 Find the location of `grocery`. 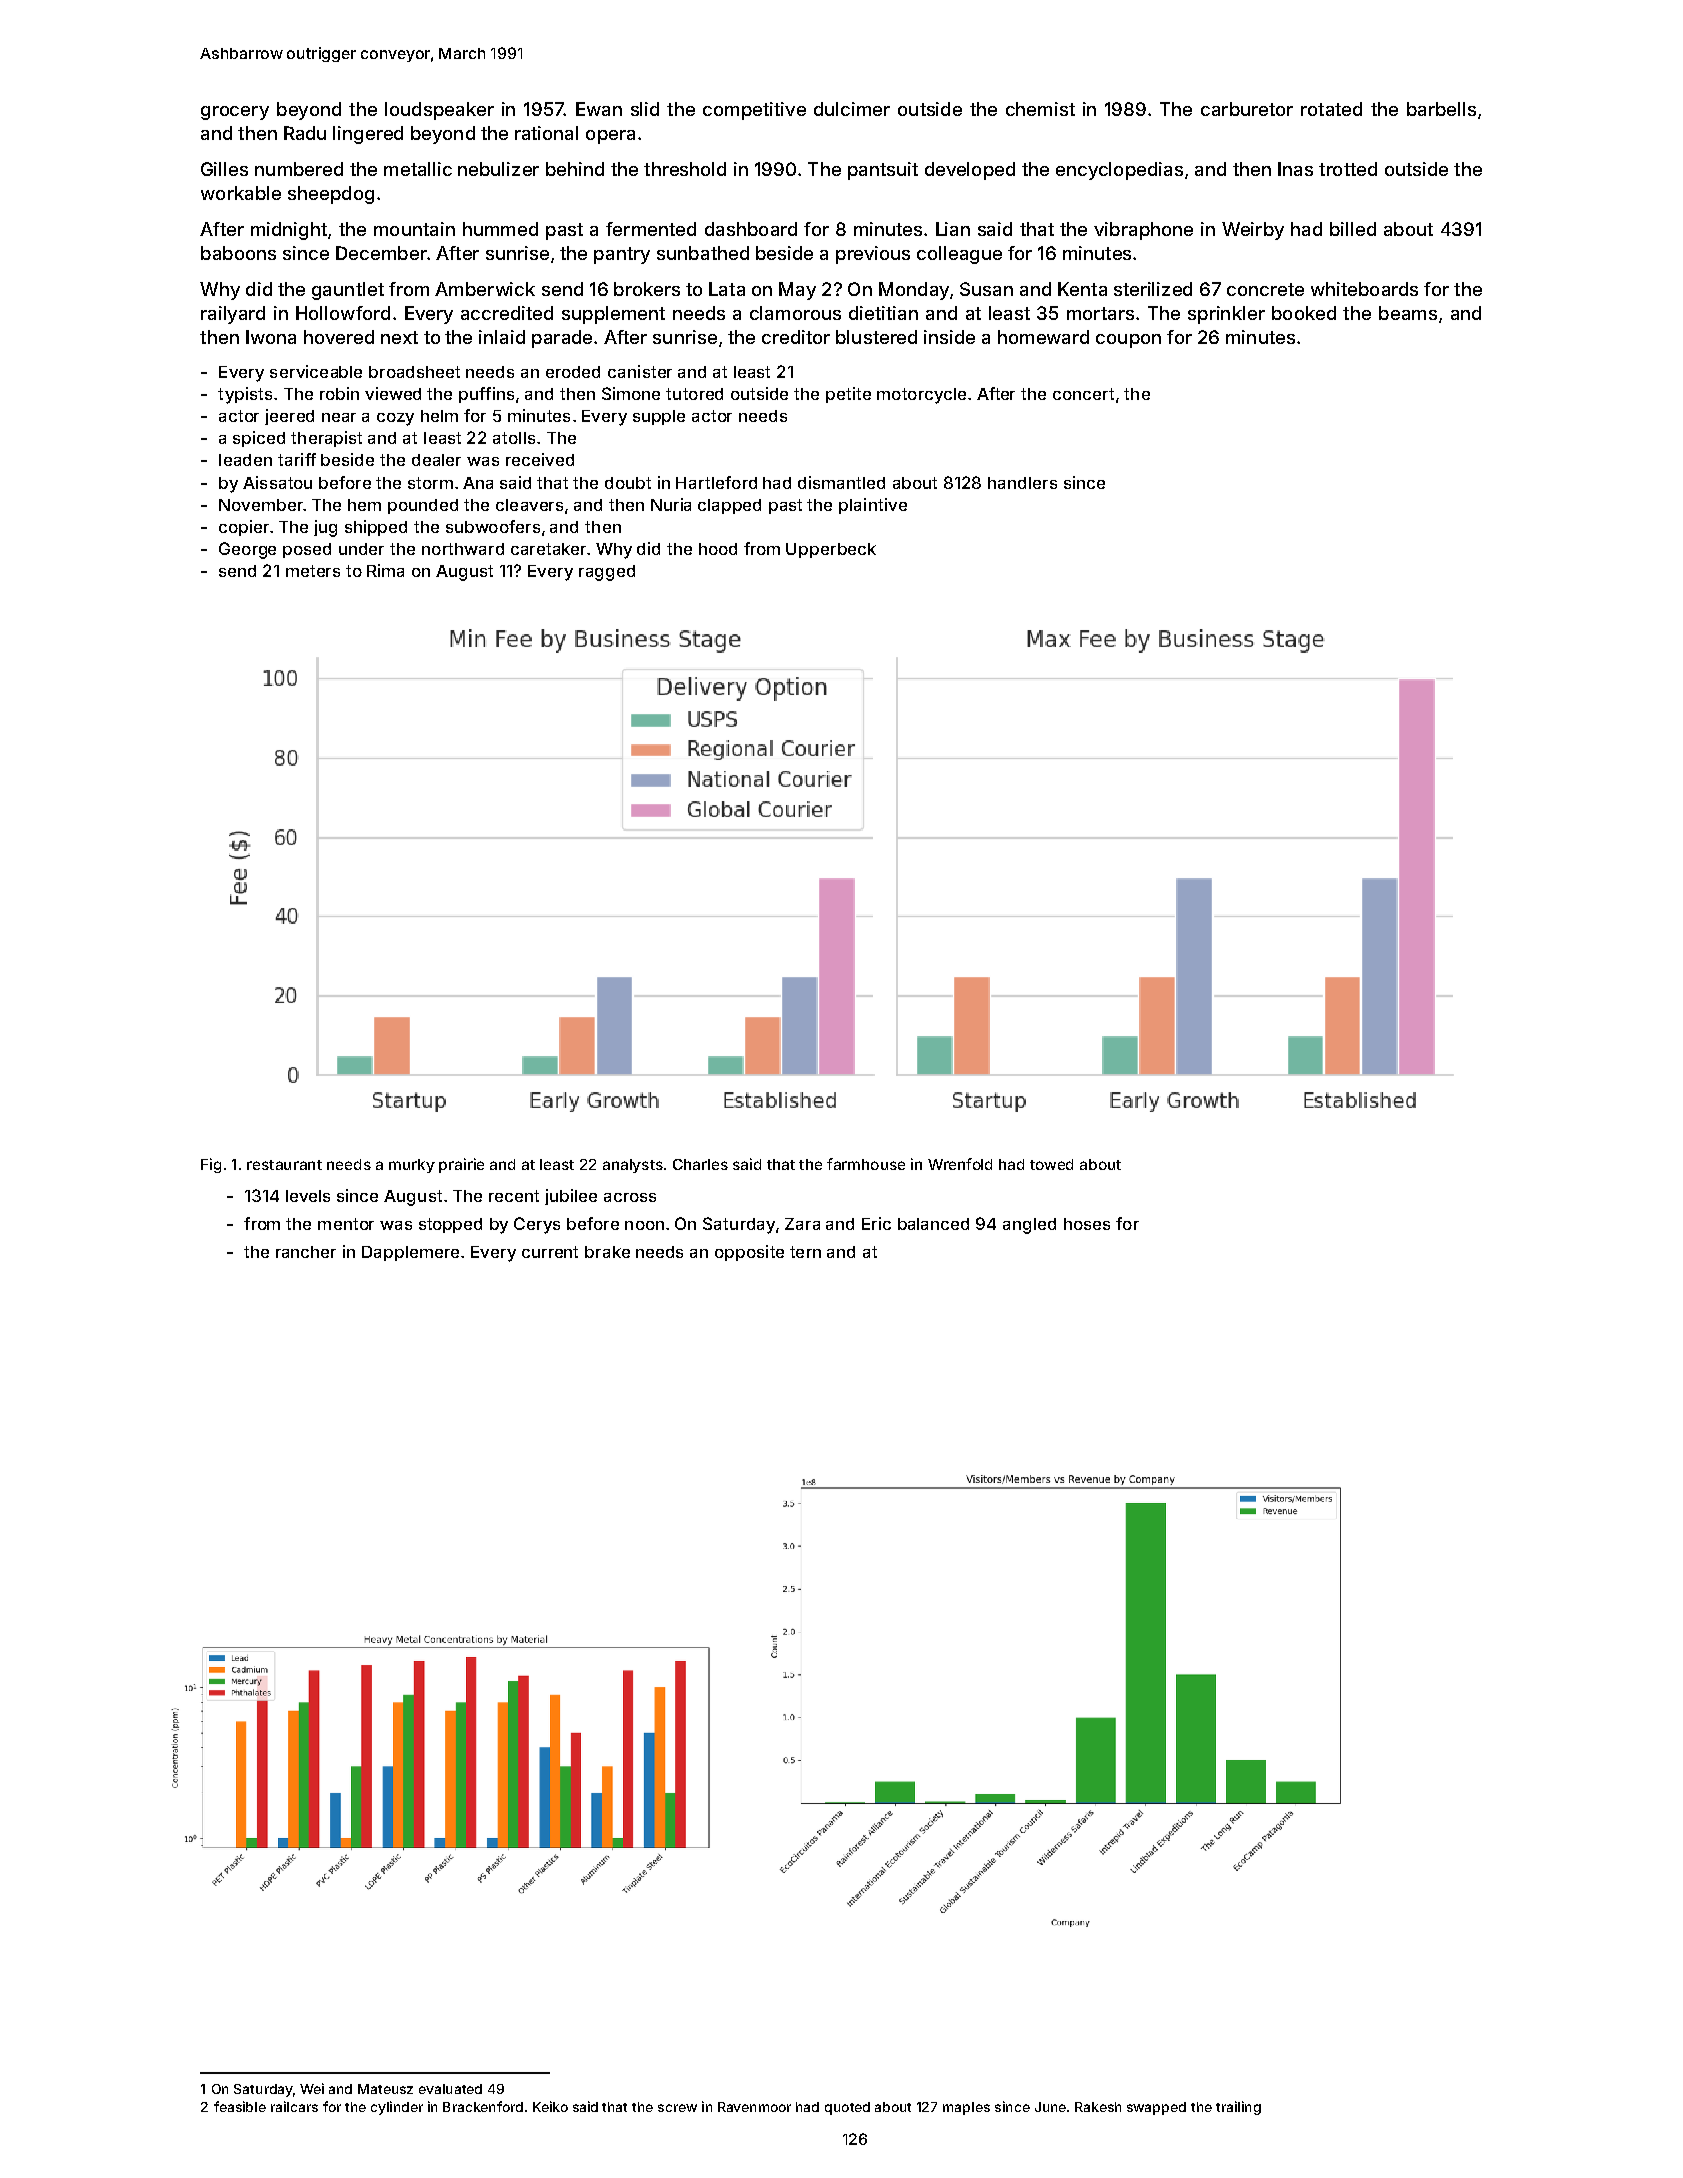

grocery is located at coordinates (235, 113).
